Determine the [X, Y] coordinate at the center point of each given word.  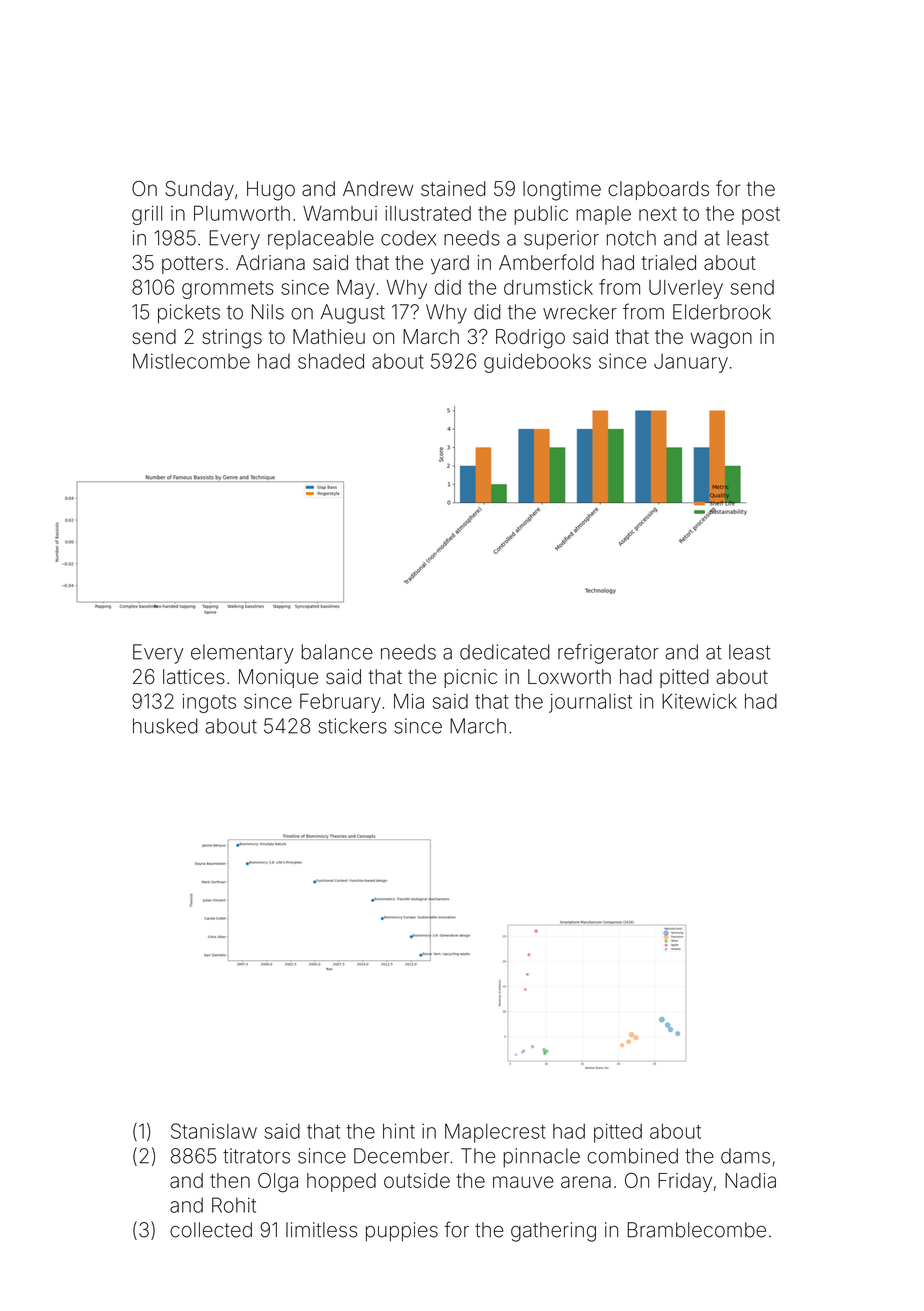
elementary [242, 654]
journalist [590, 703]
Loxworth [569, 677]
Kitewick [699, 701]
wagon [721, 340]
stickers [353, 726]
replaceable [321, 239]
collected [211, 1230]
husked [165, 726]
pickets [189, 314]
